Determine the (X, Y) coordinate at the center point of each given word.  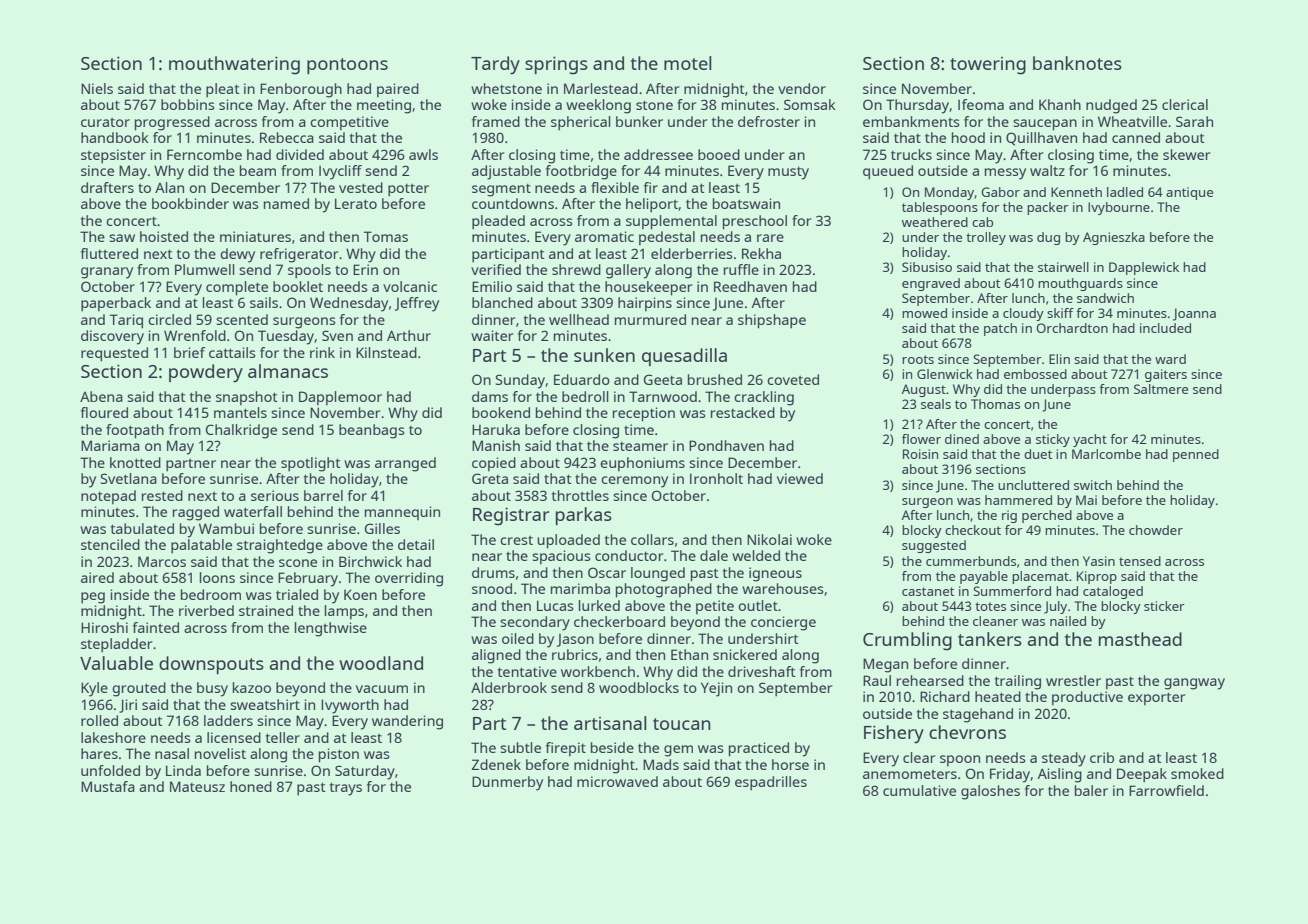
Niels (97, 88)
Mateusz (197, 786)
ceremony (634, 482)
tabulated (142, 528)
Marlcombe (1106, 454)
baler (1091, 790)
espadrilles (771, 783)
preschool (755, 222)
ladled (1125, 192)
